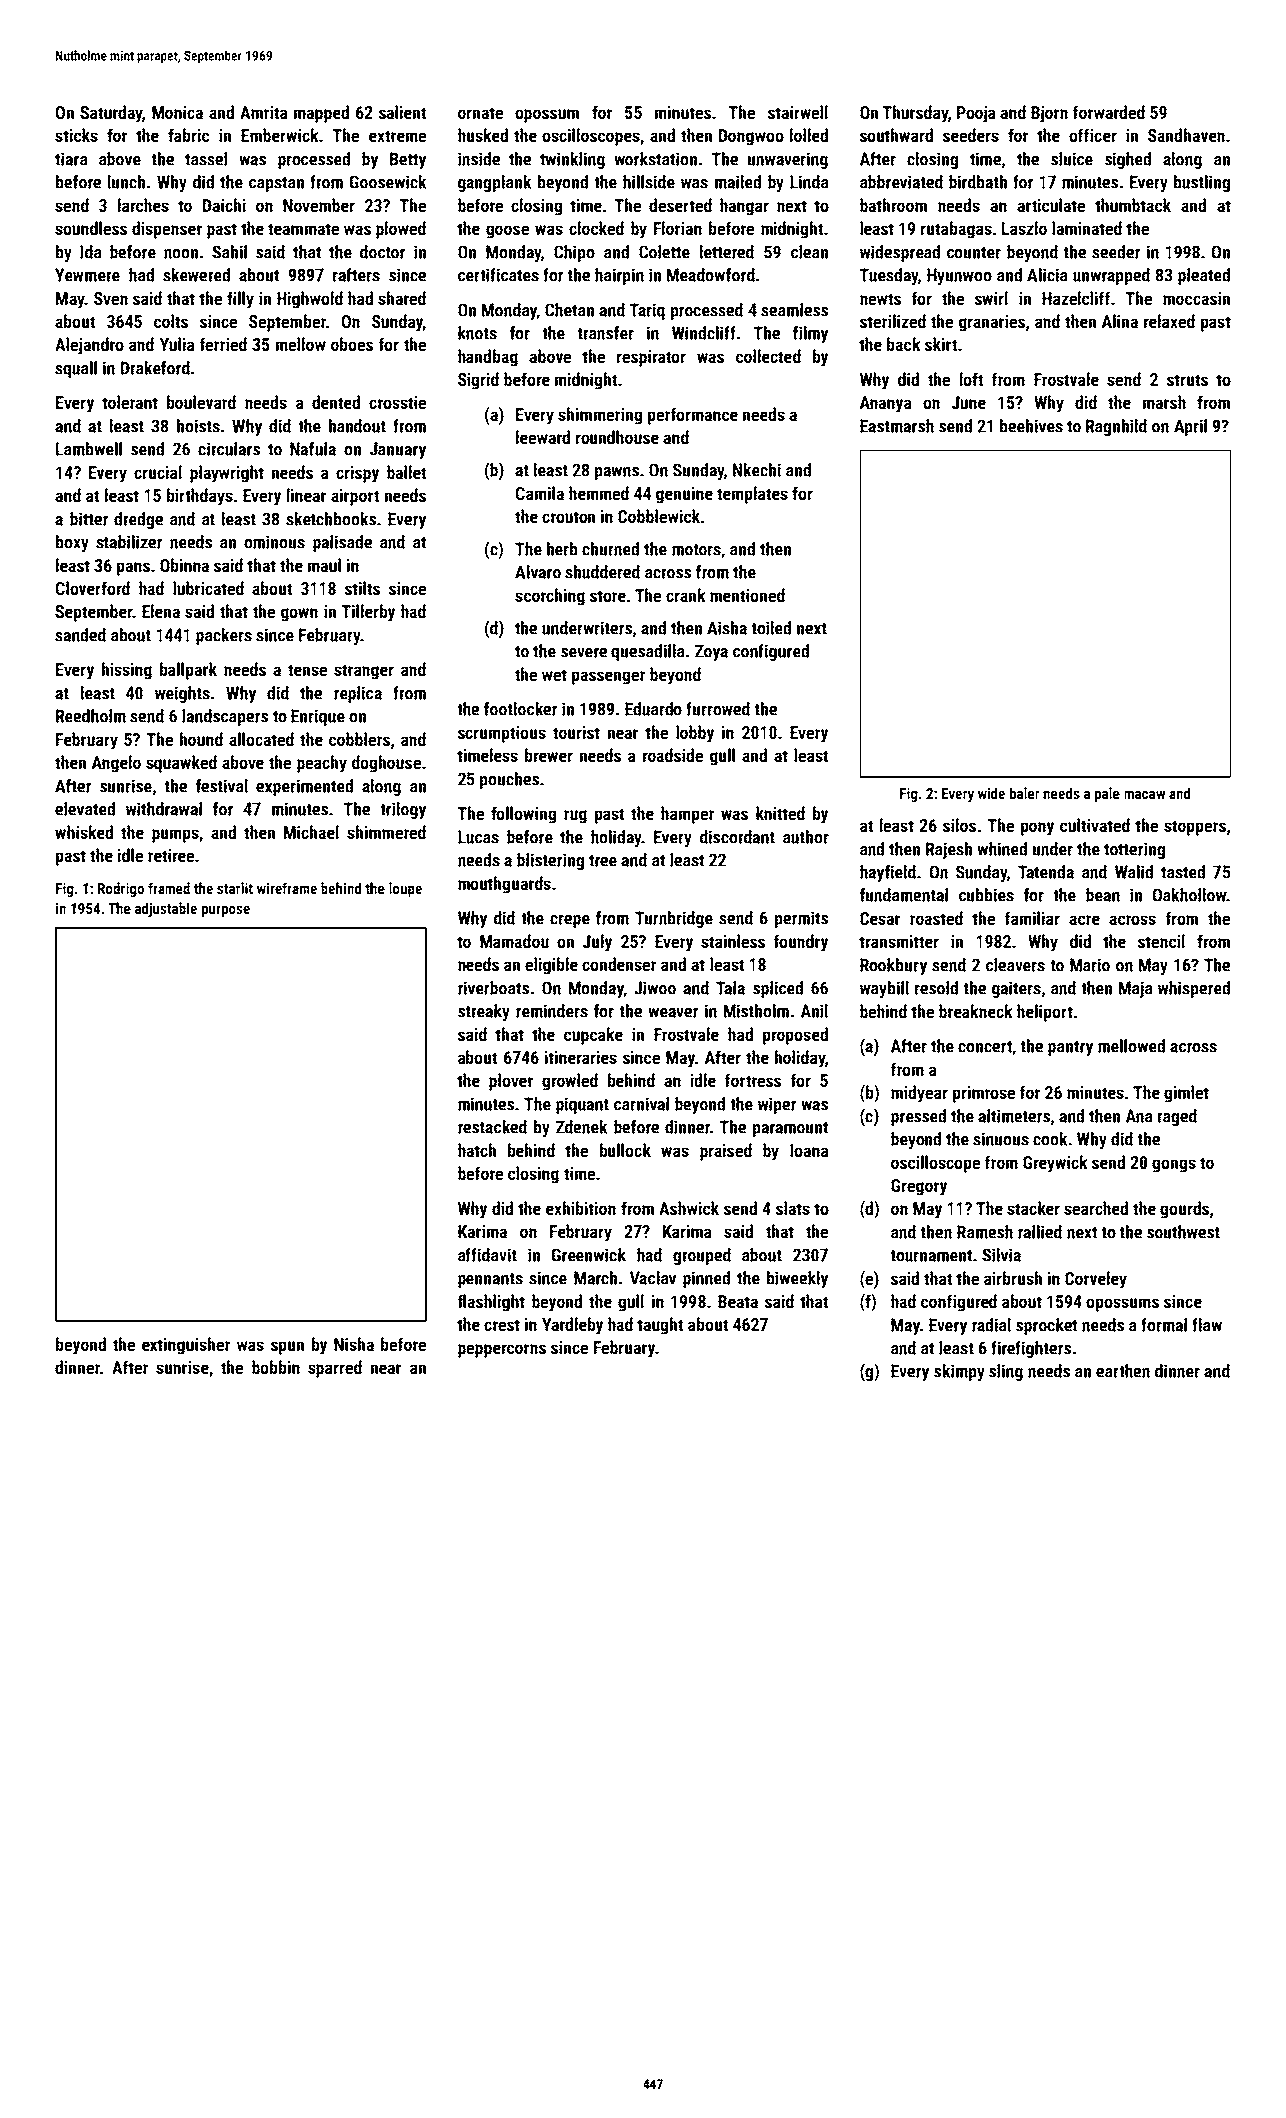 The width and height of the screenshot is (1286, 2118). I want to click on Pooja, so click(976, 114).
